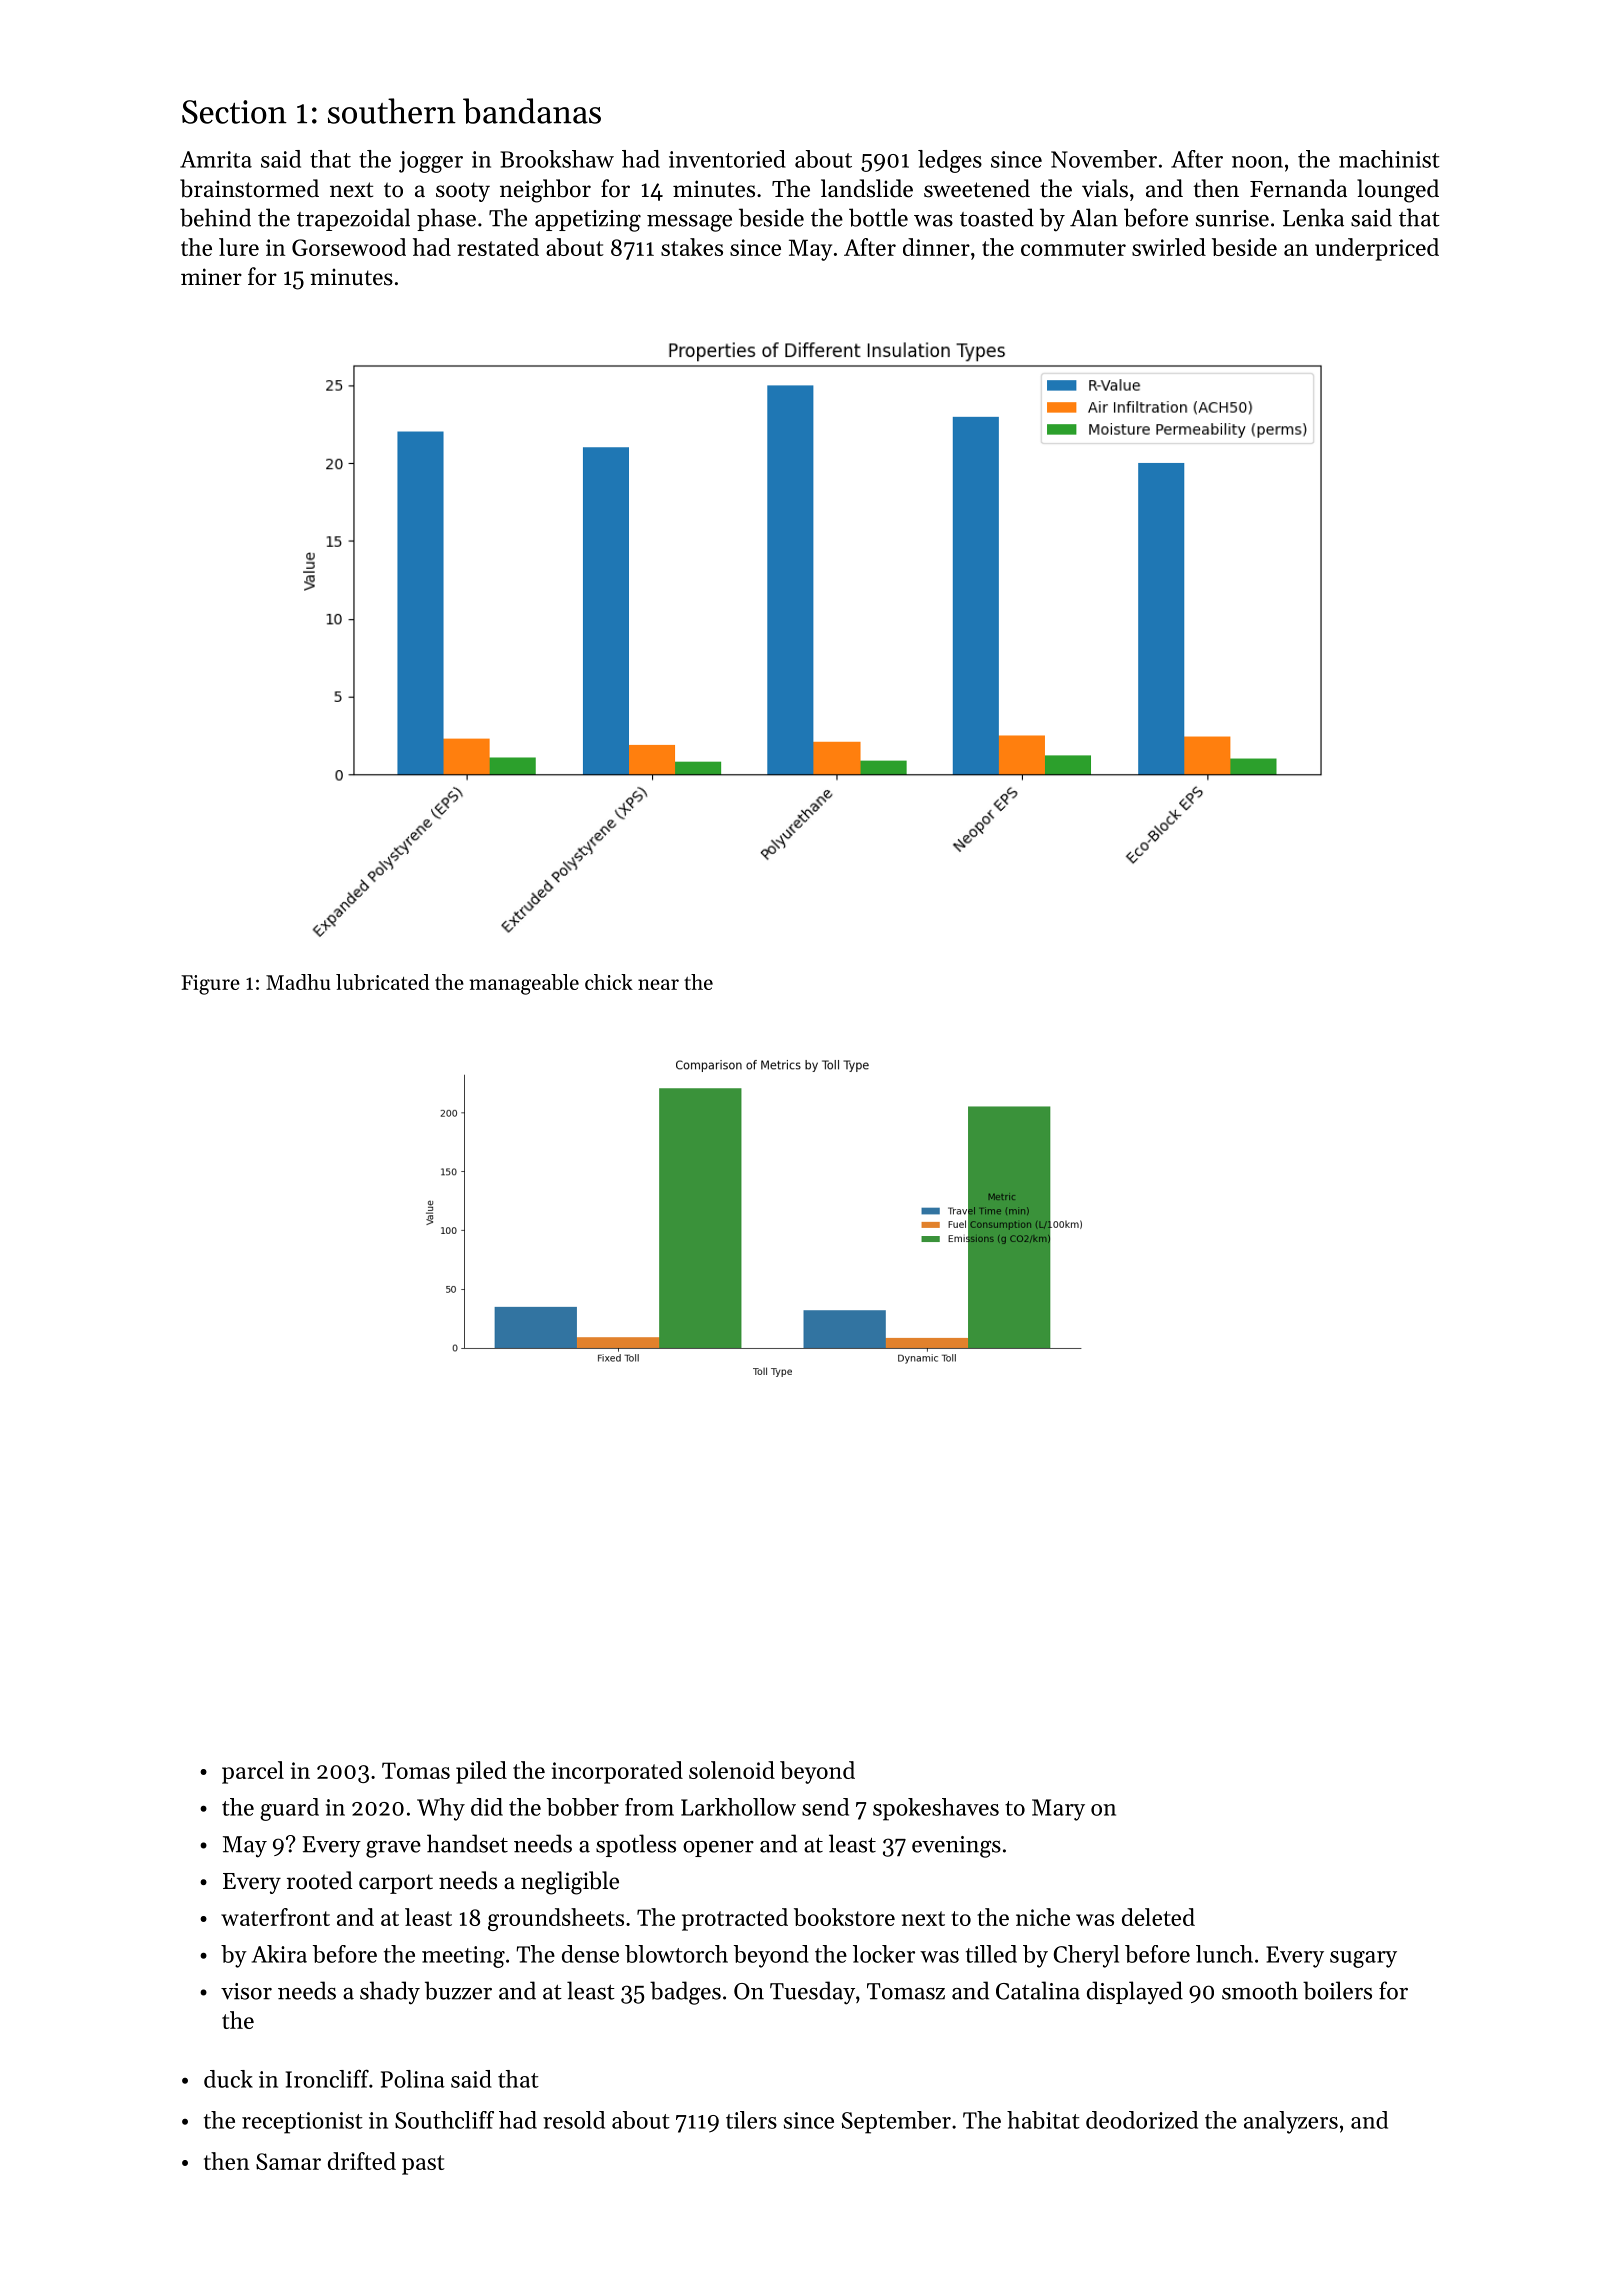 This page has height=2292, width=1620. I want to click on noon, so click(1257, 162).
